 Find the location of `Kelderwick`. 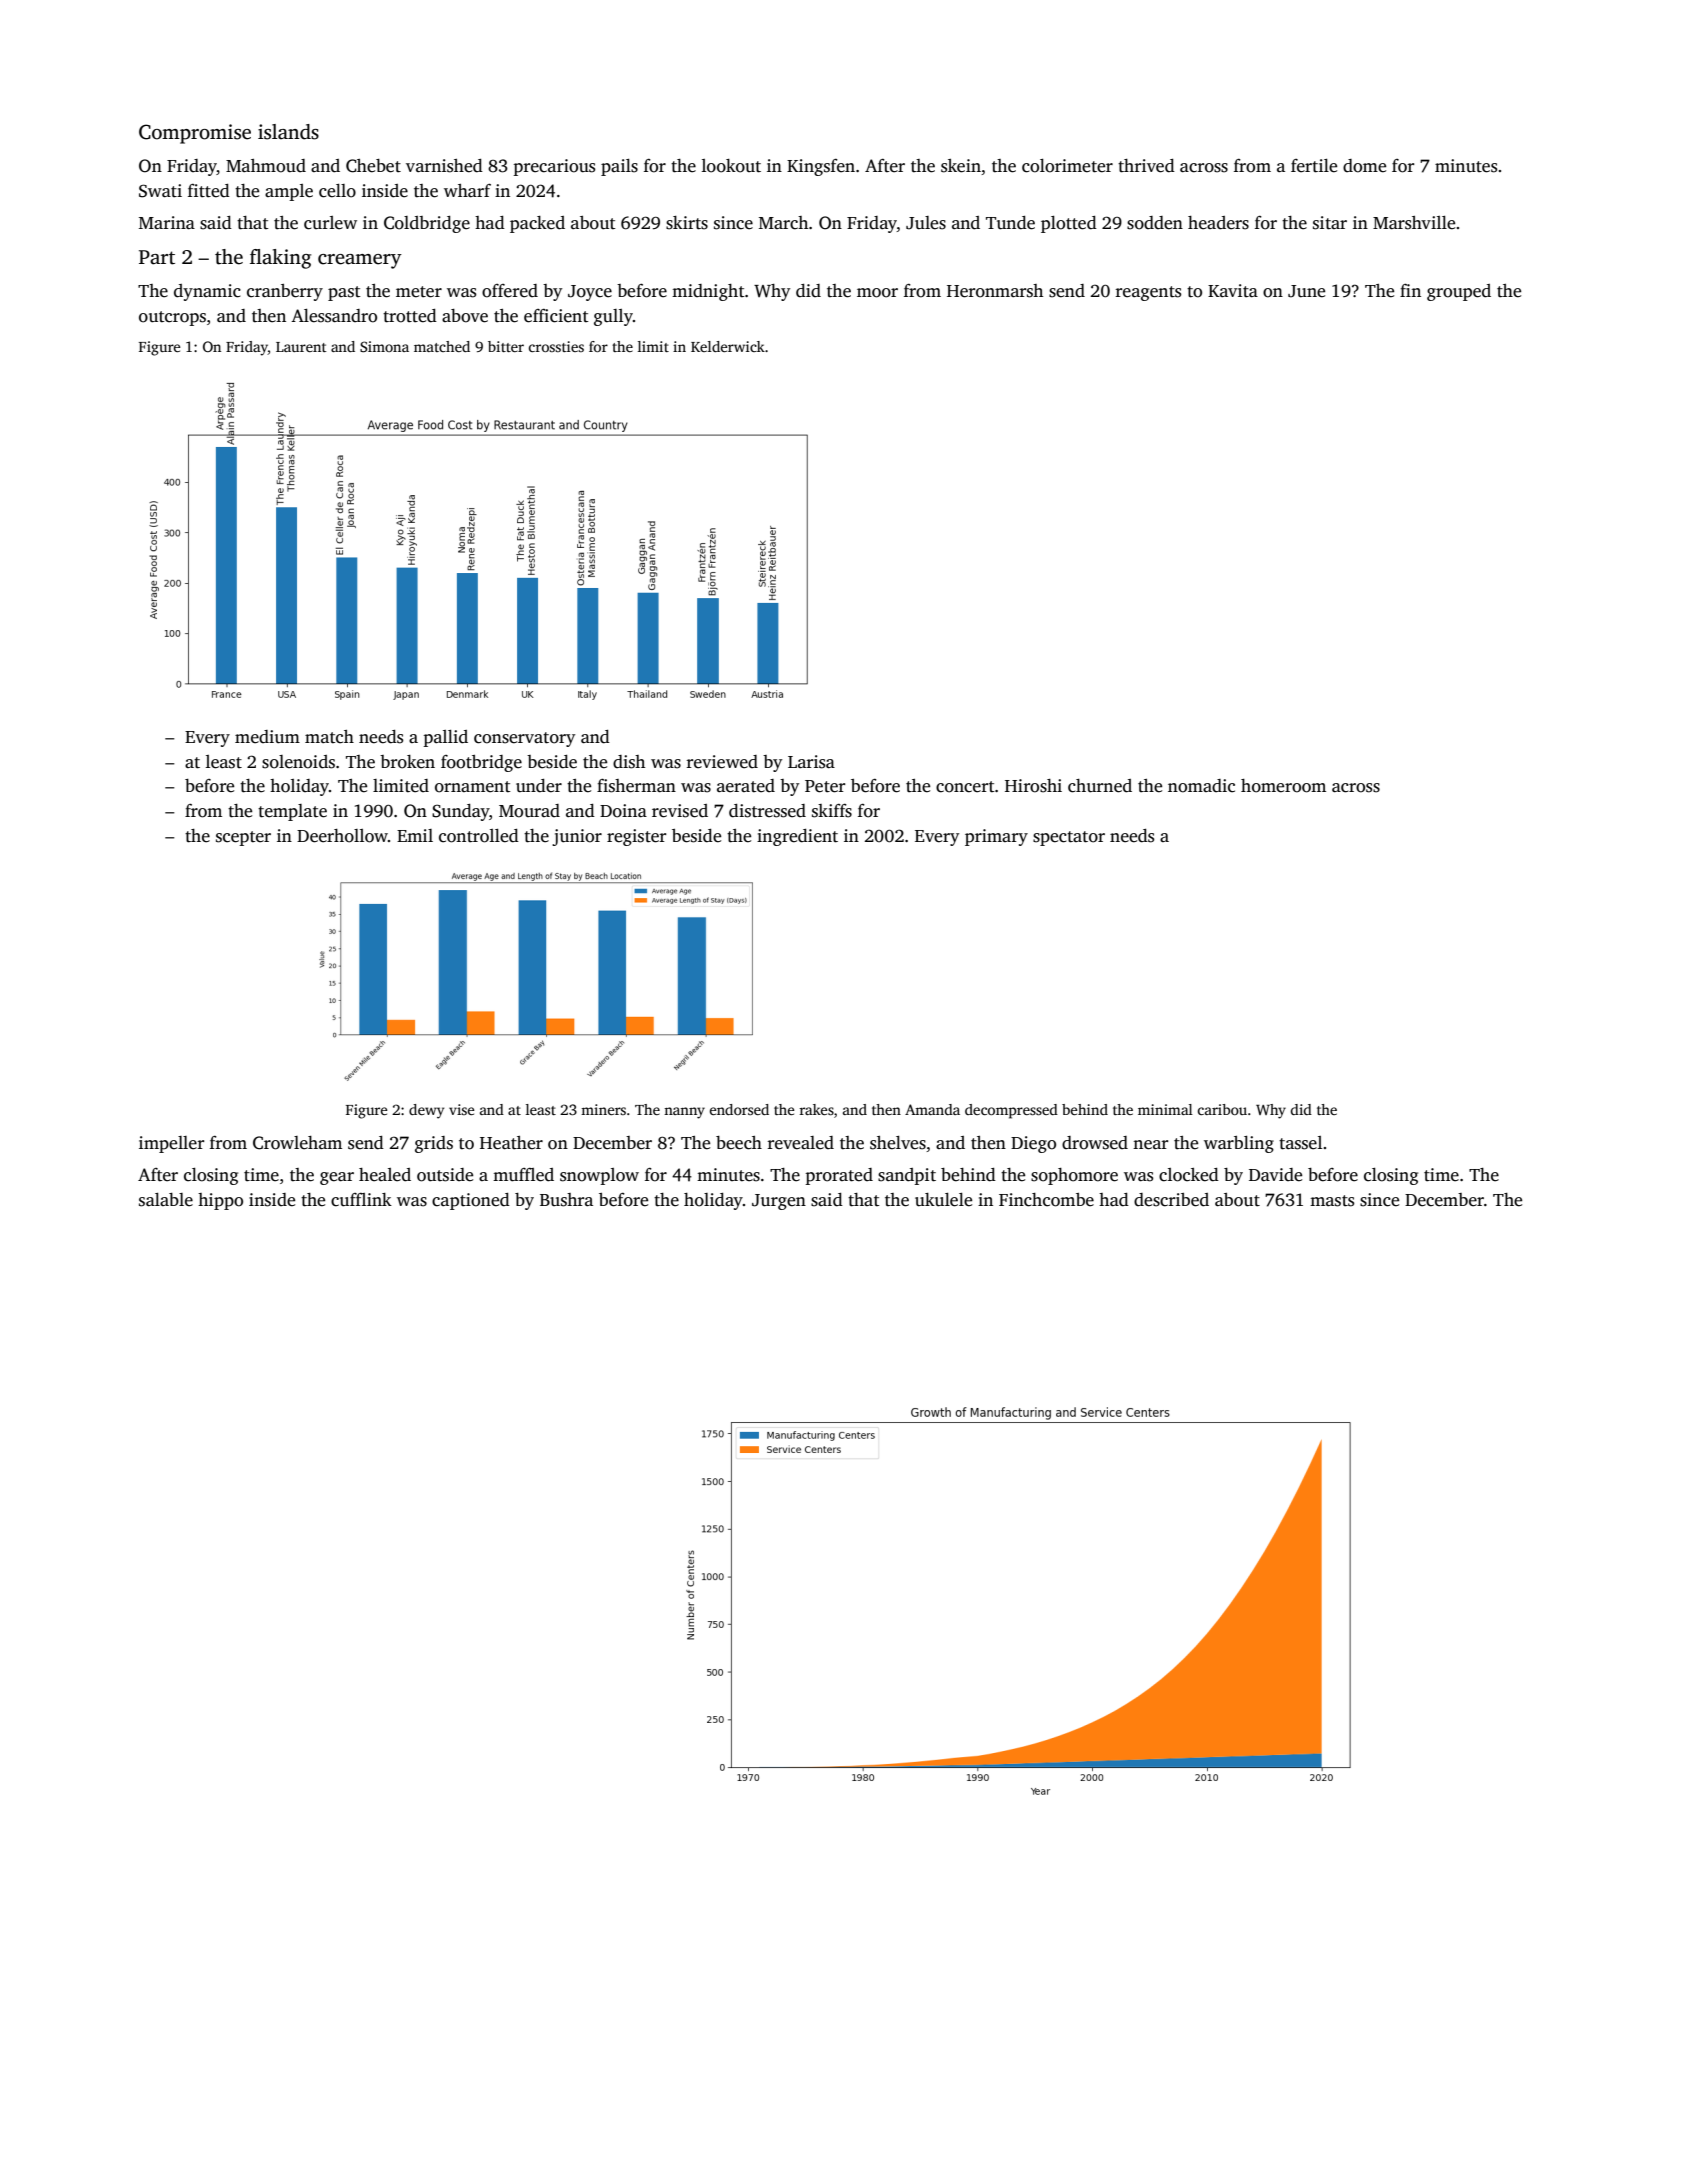

Kelderwick is located at coordinates (728, 346).
